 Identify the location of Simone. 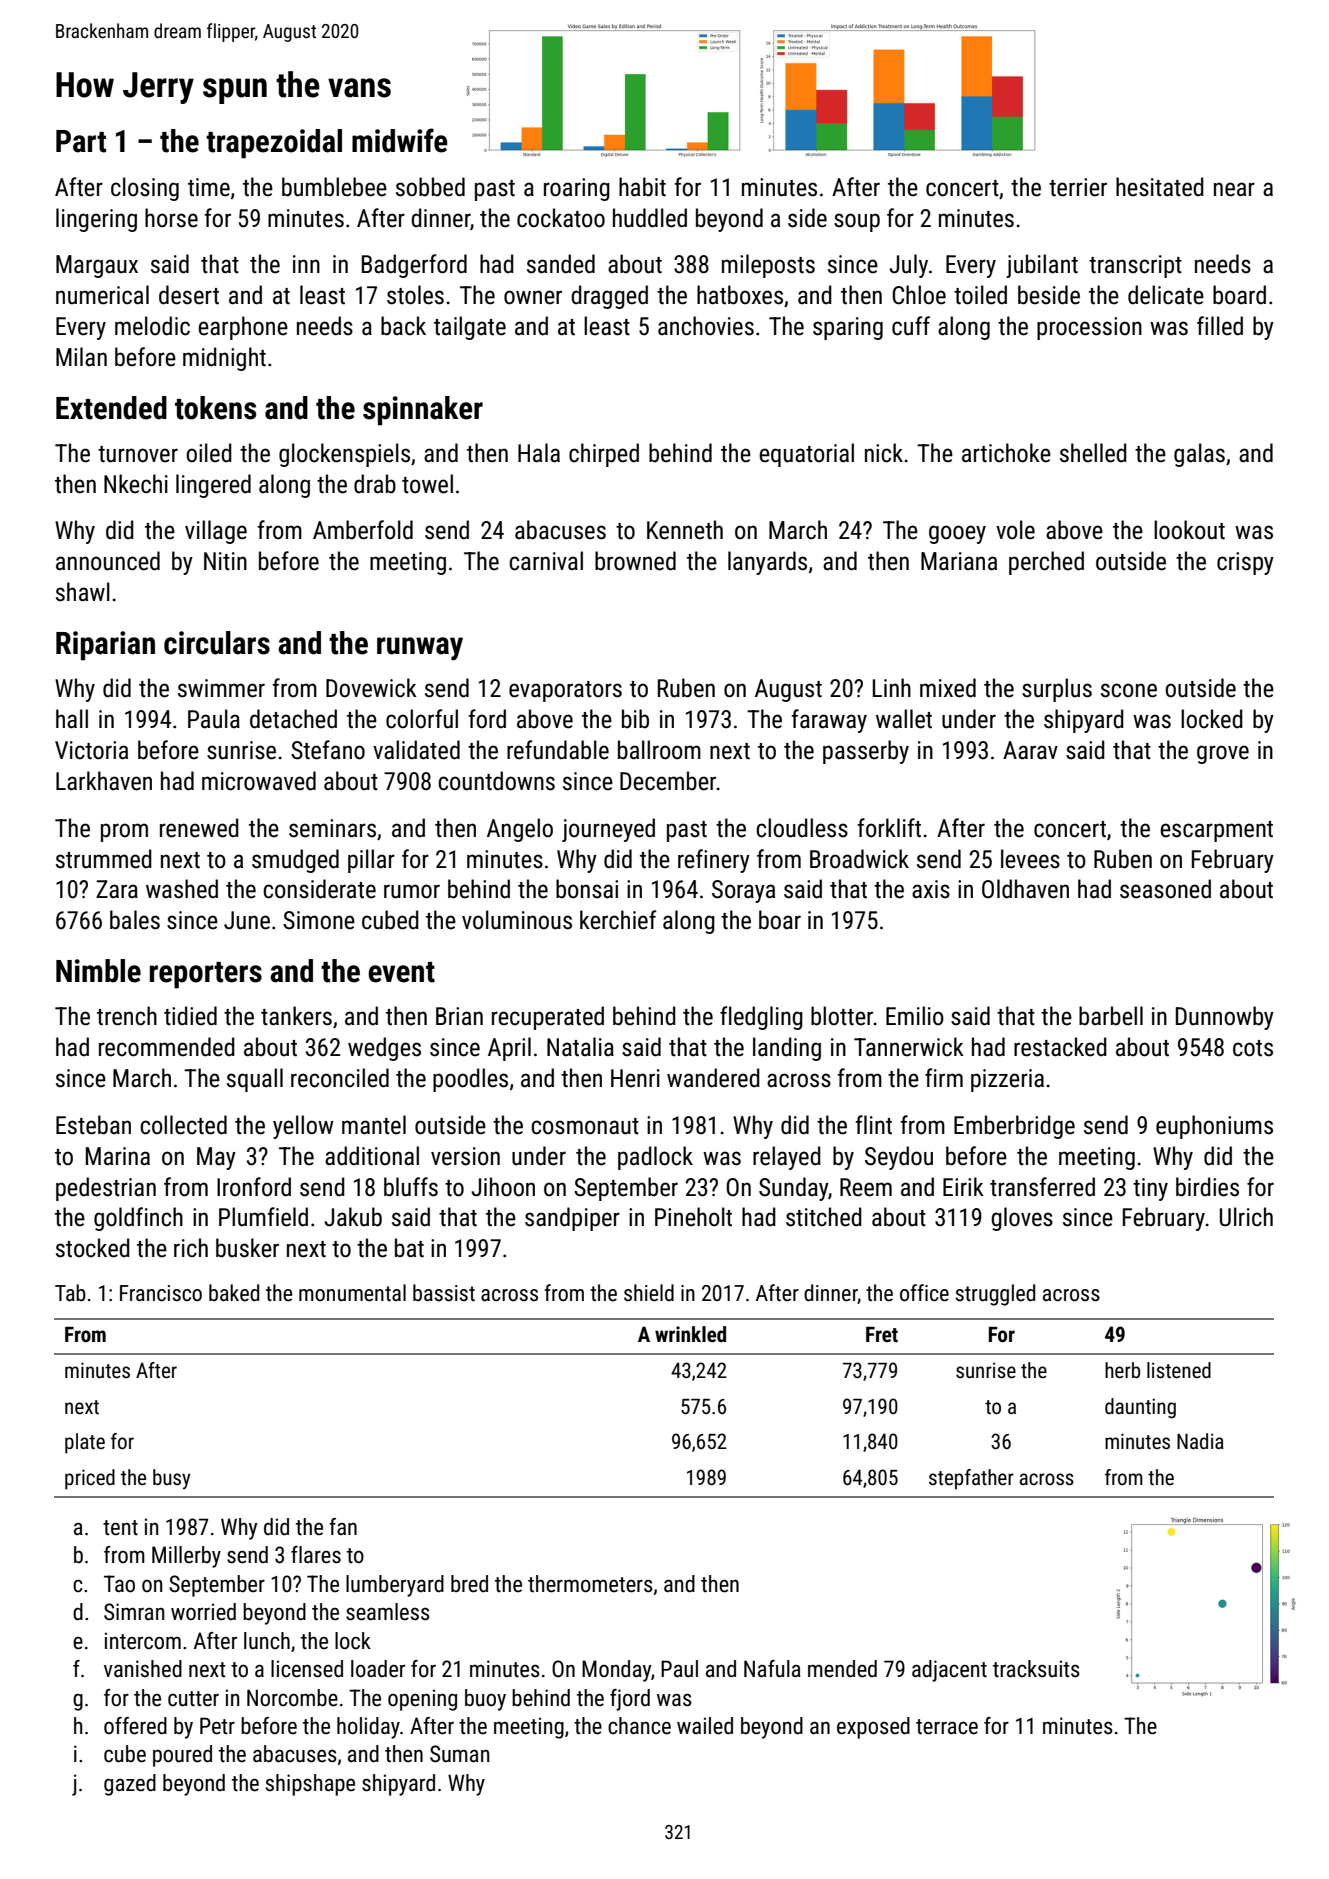
(319, 920).
